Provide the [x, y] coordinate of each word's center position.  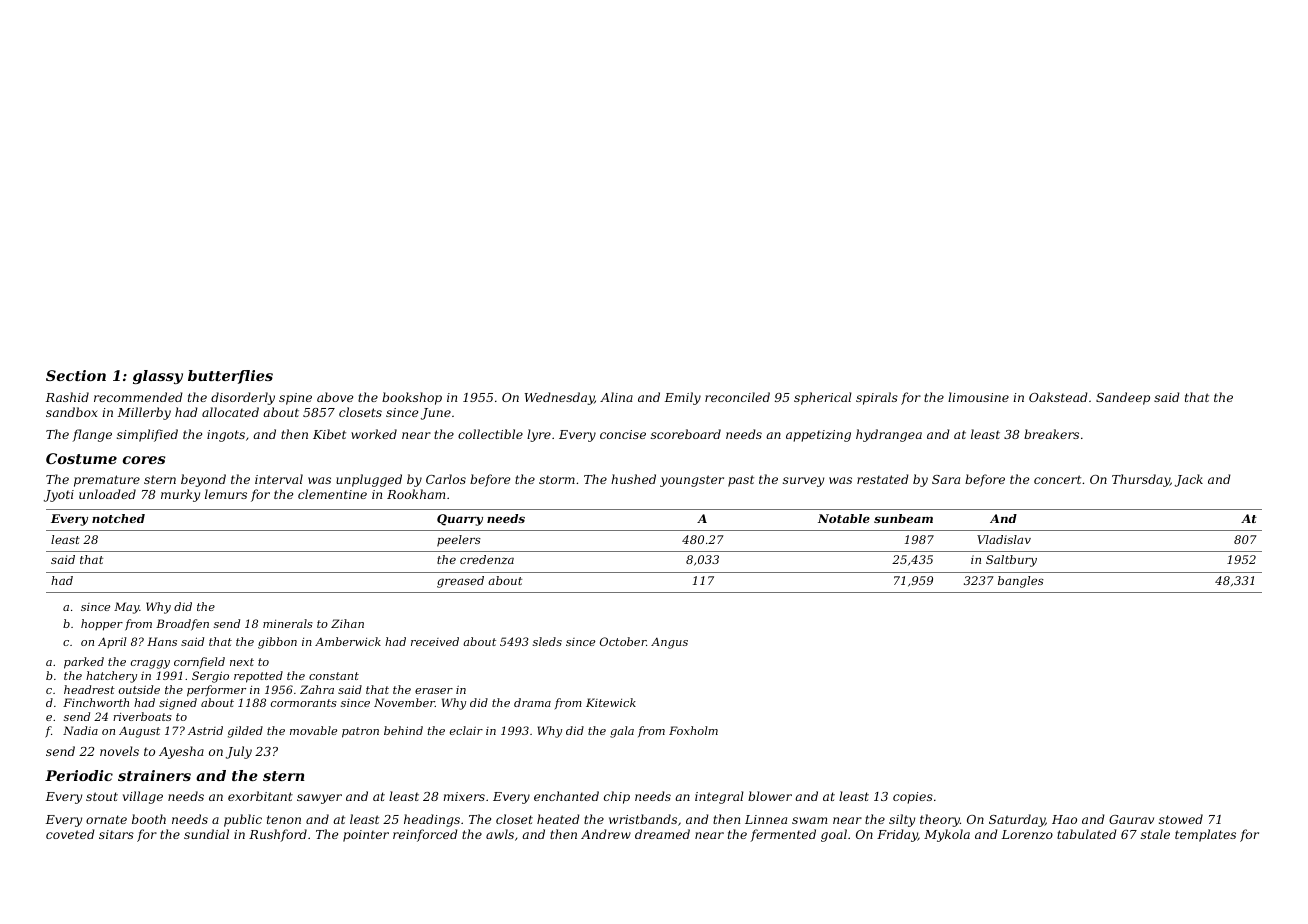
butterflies [230, 377]
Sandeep [1123, 398]
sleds [547, 641]
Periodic [79, 775]
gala [622, 732]
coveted [70, 834]
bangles [1021, 582]
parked [84, 663]
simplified [147, 435]
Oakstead [1058, 397]
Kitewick [611, 702]
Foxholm [693, 730]
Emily [683, 398]
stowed [1181, 819]
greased [460, 582]
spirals [877, 398]
